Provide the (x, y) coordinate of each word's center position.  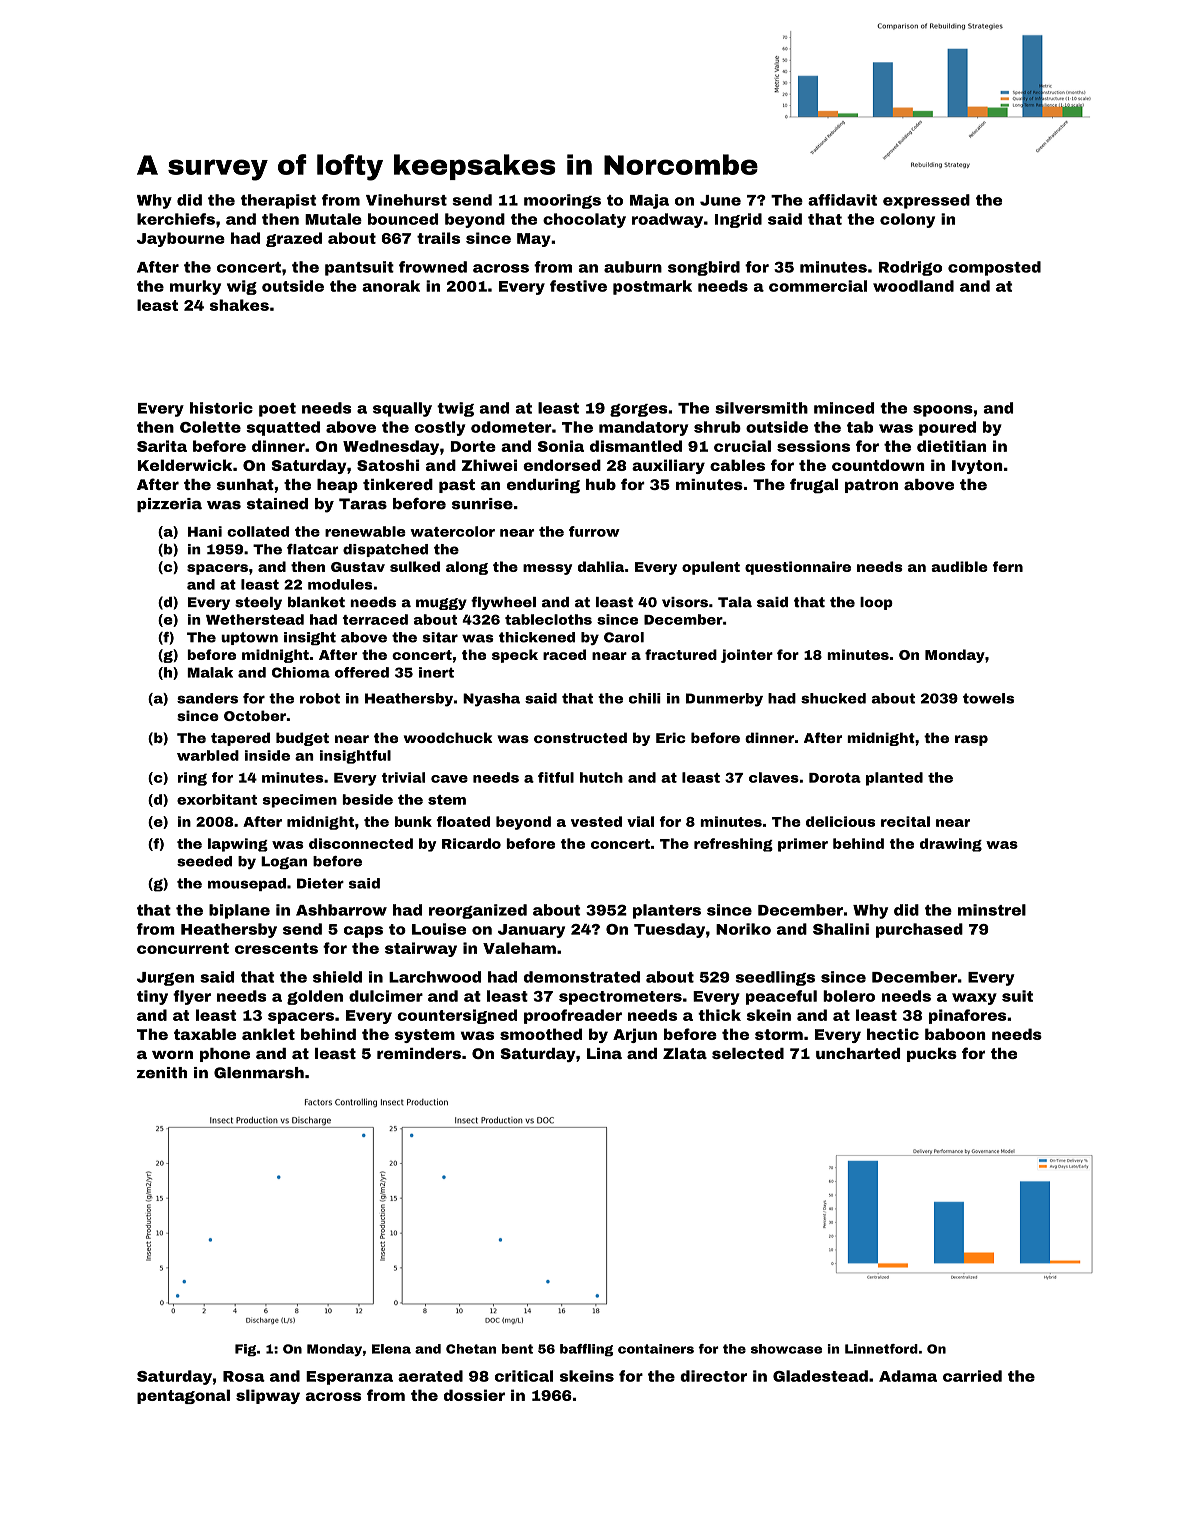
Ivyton (977, 467)
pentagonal (183, 1396)
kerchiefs (176, 219)
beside (367, 799)
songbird (704, 268)
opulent (711, 568)
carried (972, 1376)
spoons (943, 411)
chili (645, 698)
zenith (162, 1073)
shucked (833, 698)
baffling (586, 1350)
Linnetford (881, 1349)
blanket (316, 602)
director (713, 1376)
